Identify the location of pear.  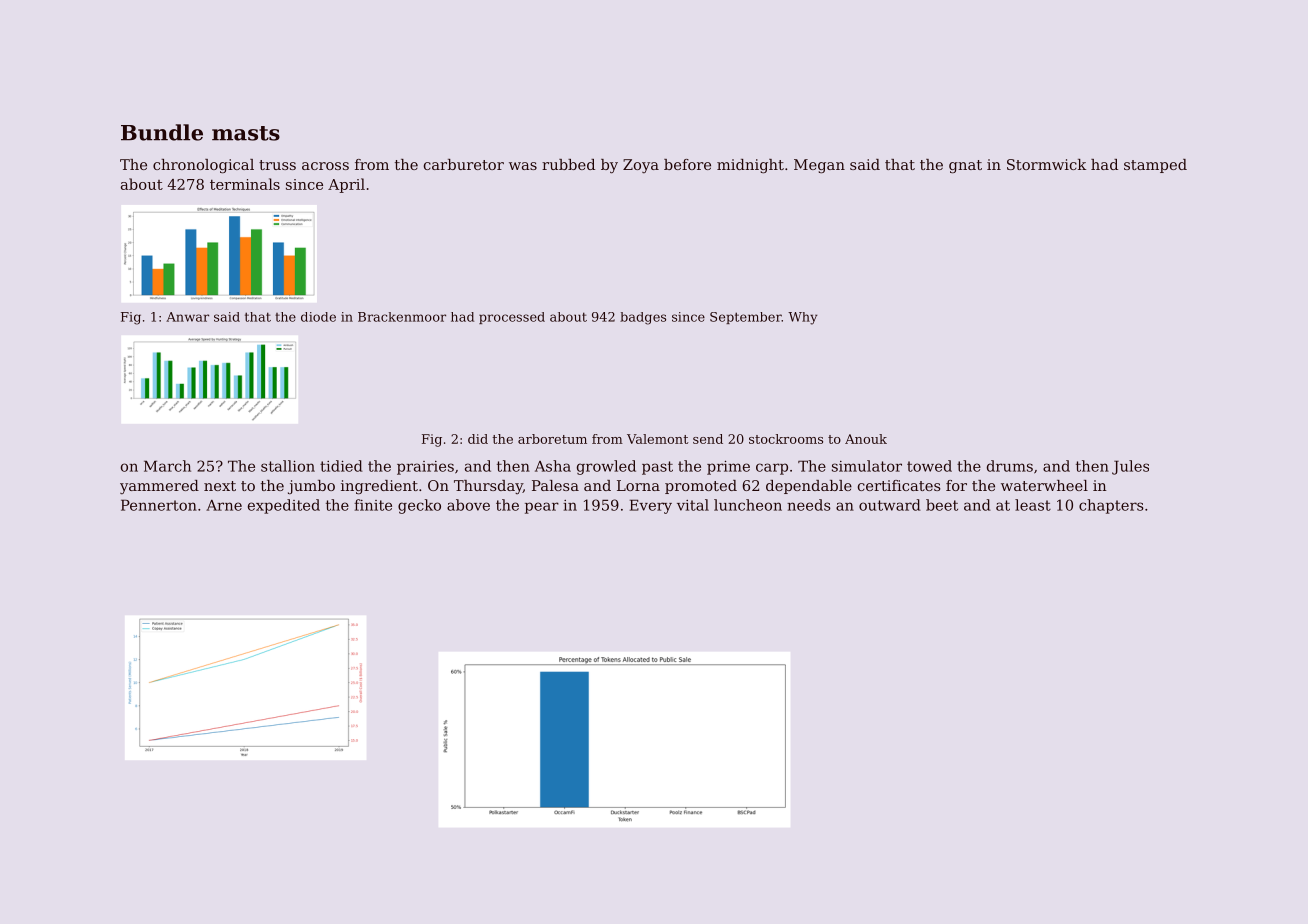
(542, 508).
